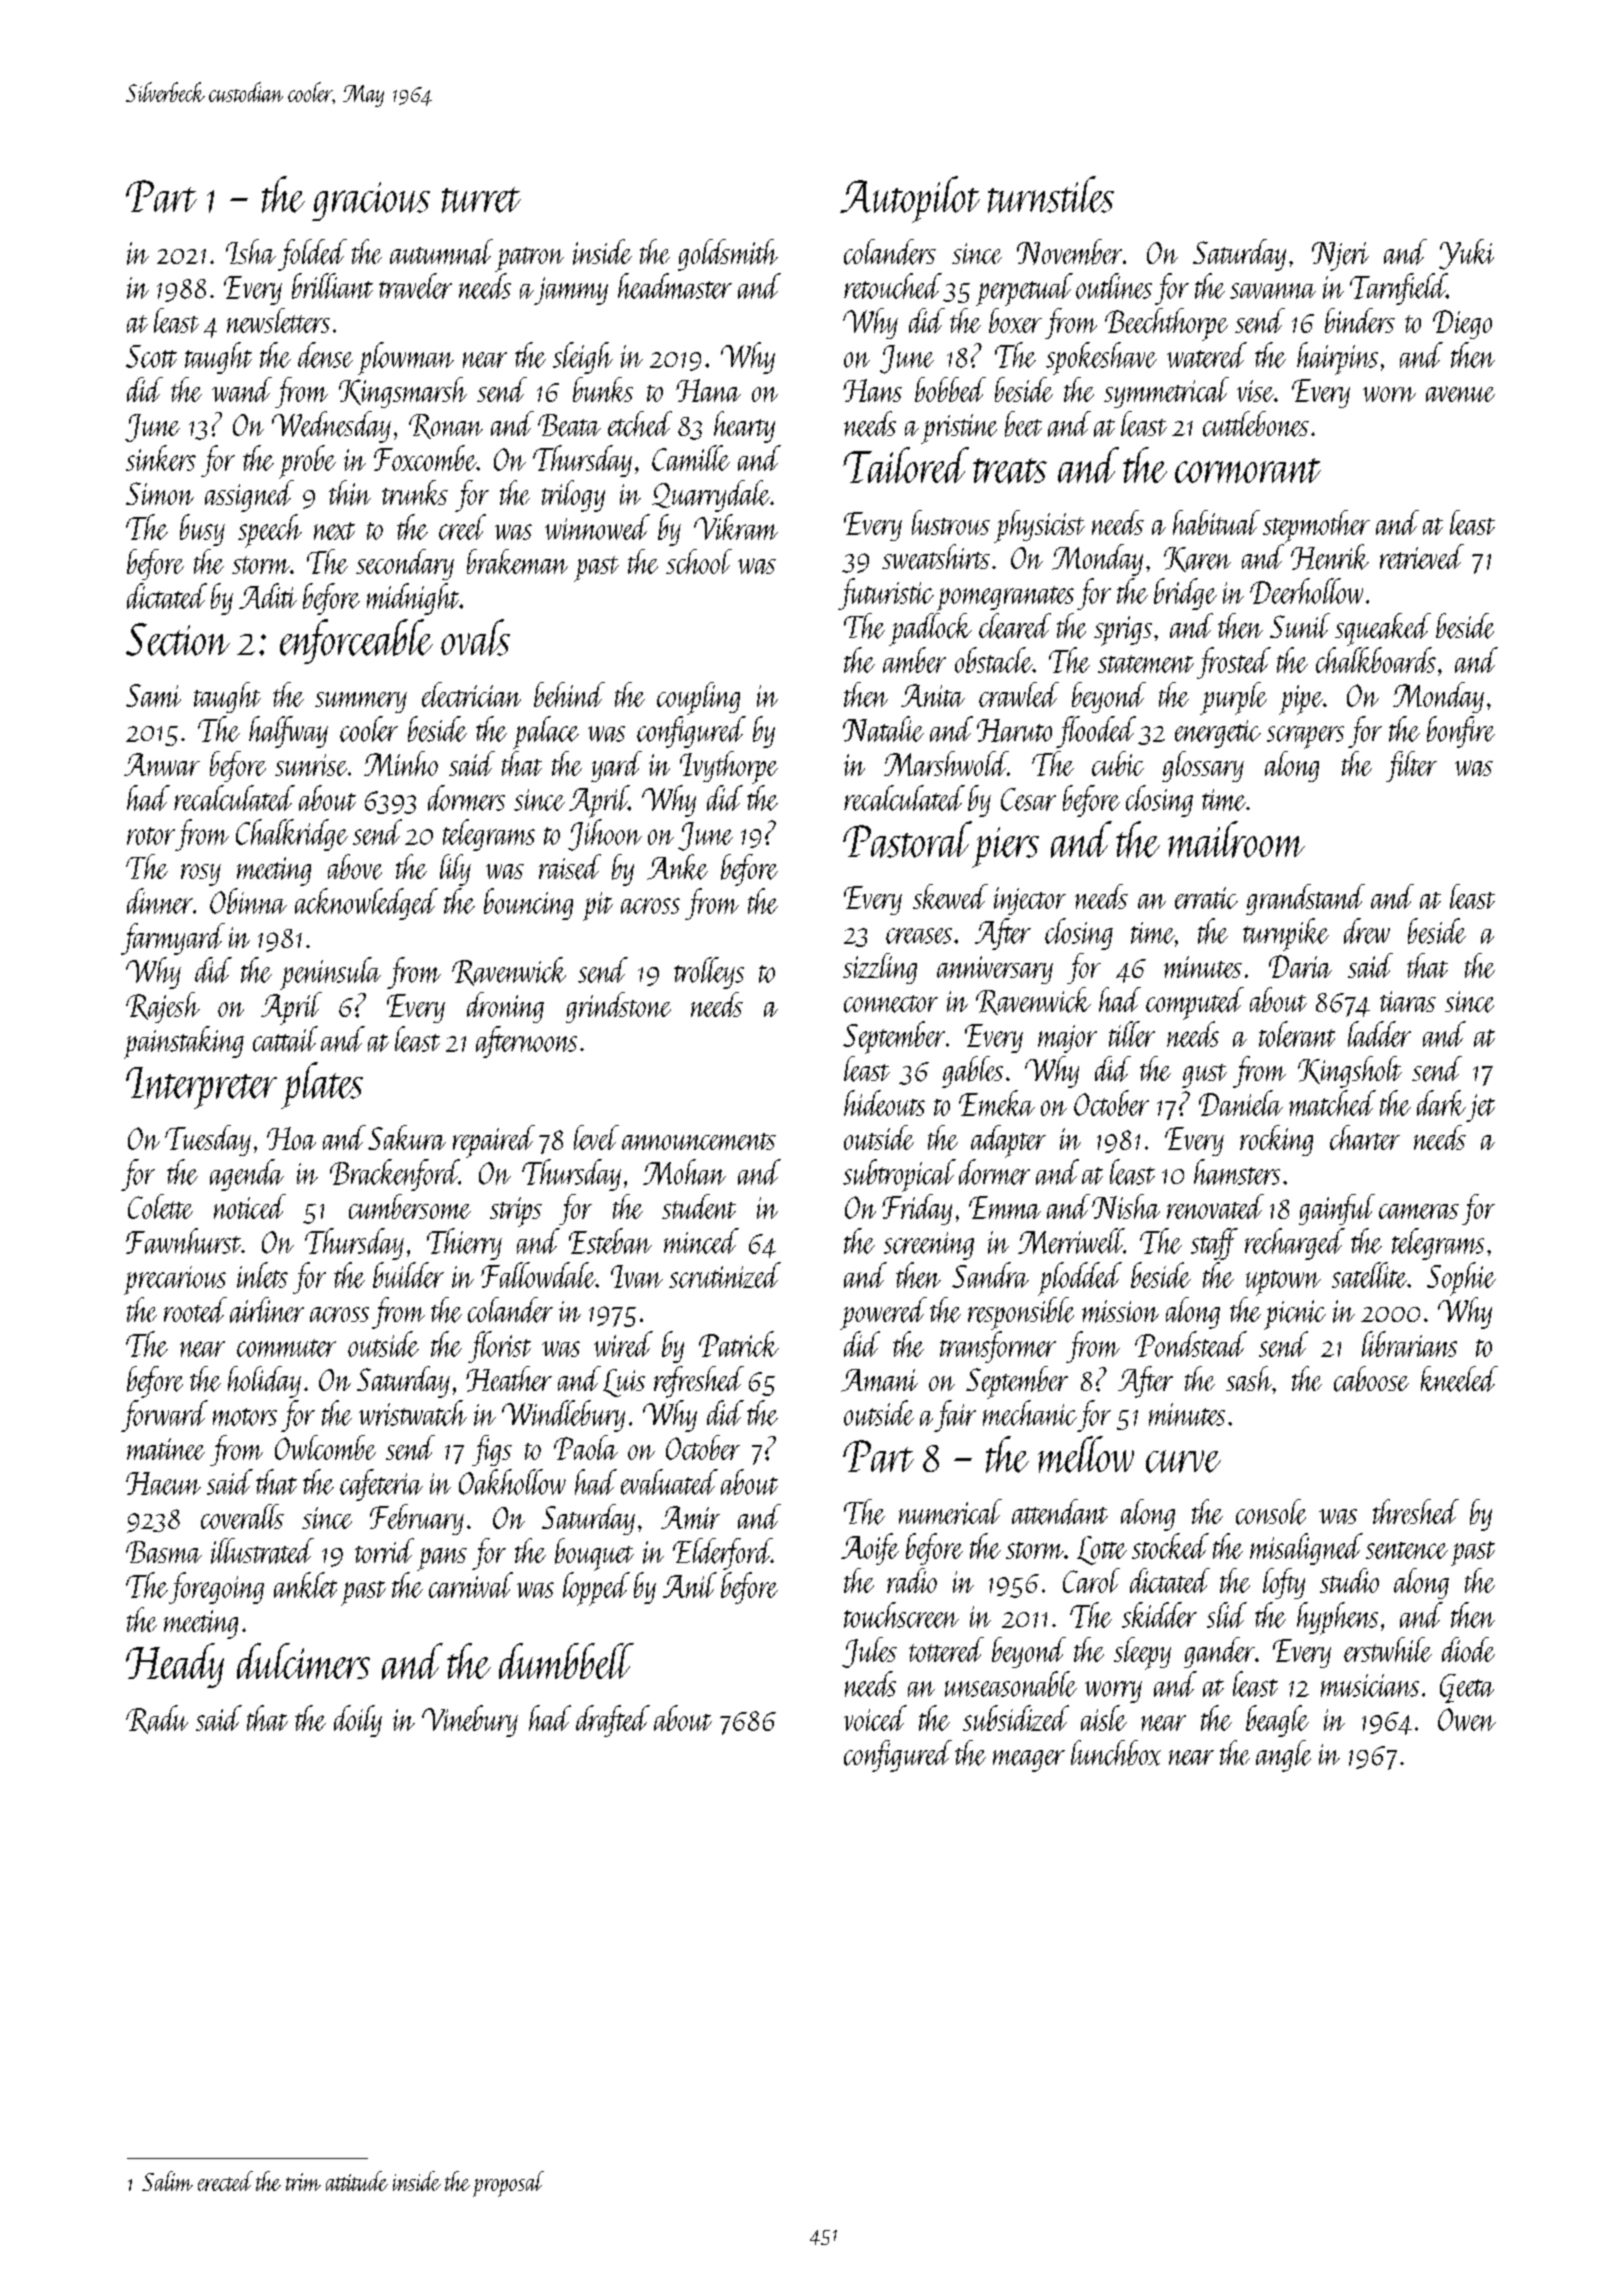 The height and width of the screenshot is (2292, 1620). What do you see at coordinates (357, 2181) in the screenshot?
I see `attitude` at bounding box center [357, 2181].
